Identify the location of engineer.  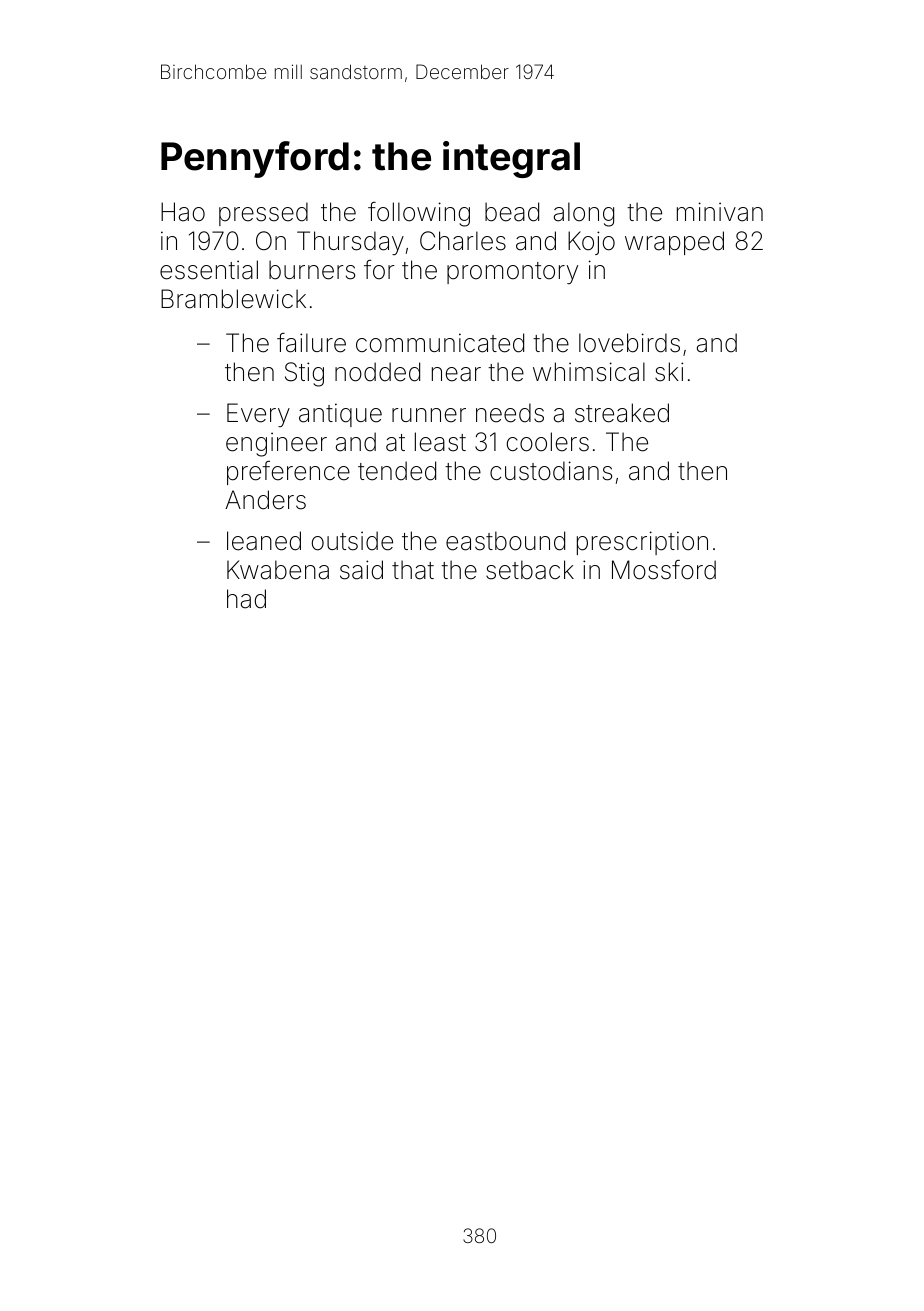
(276, 444).
